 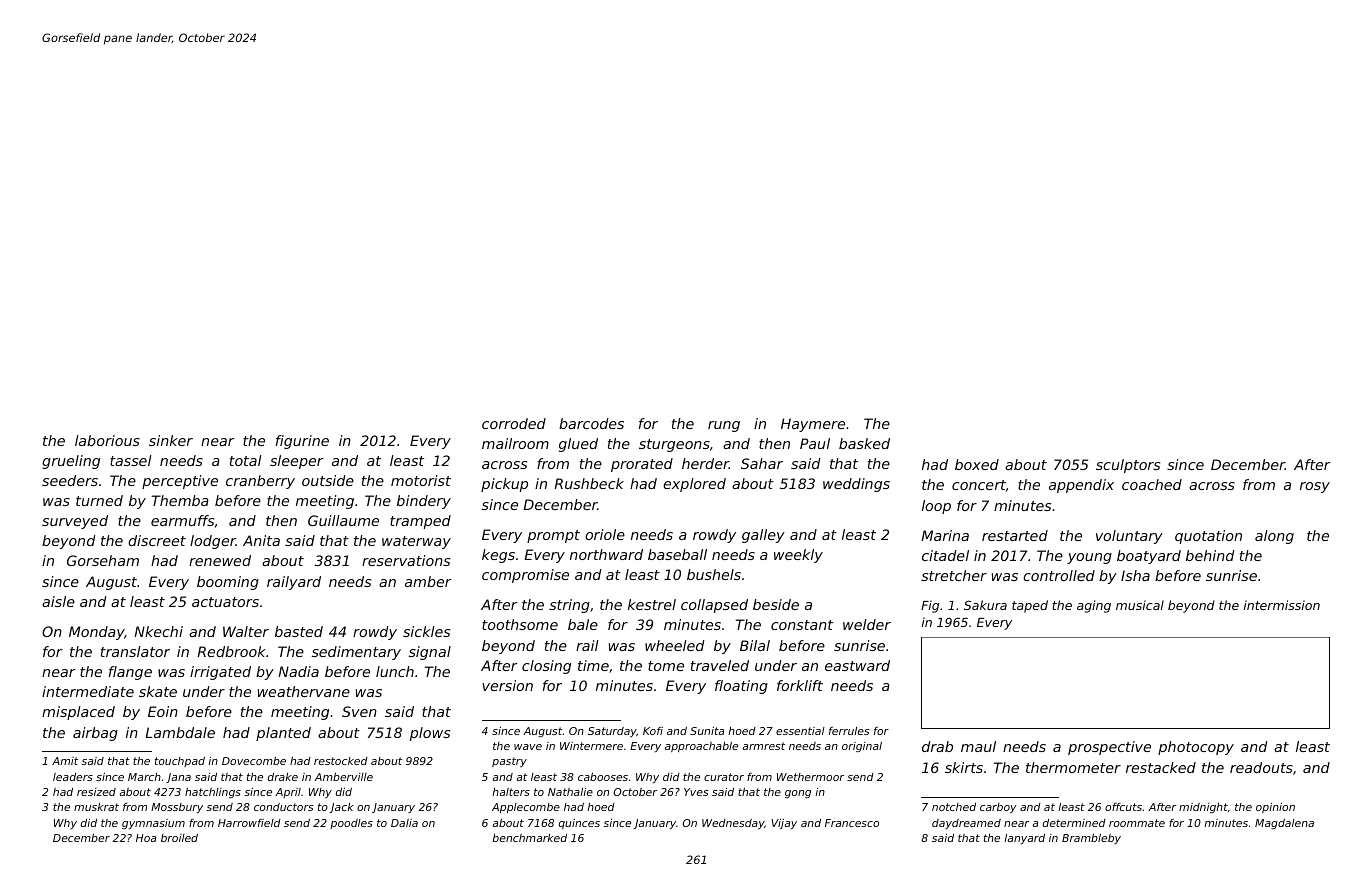 I want to click on Lambdale, so click(x=180, y=732).
